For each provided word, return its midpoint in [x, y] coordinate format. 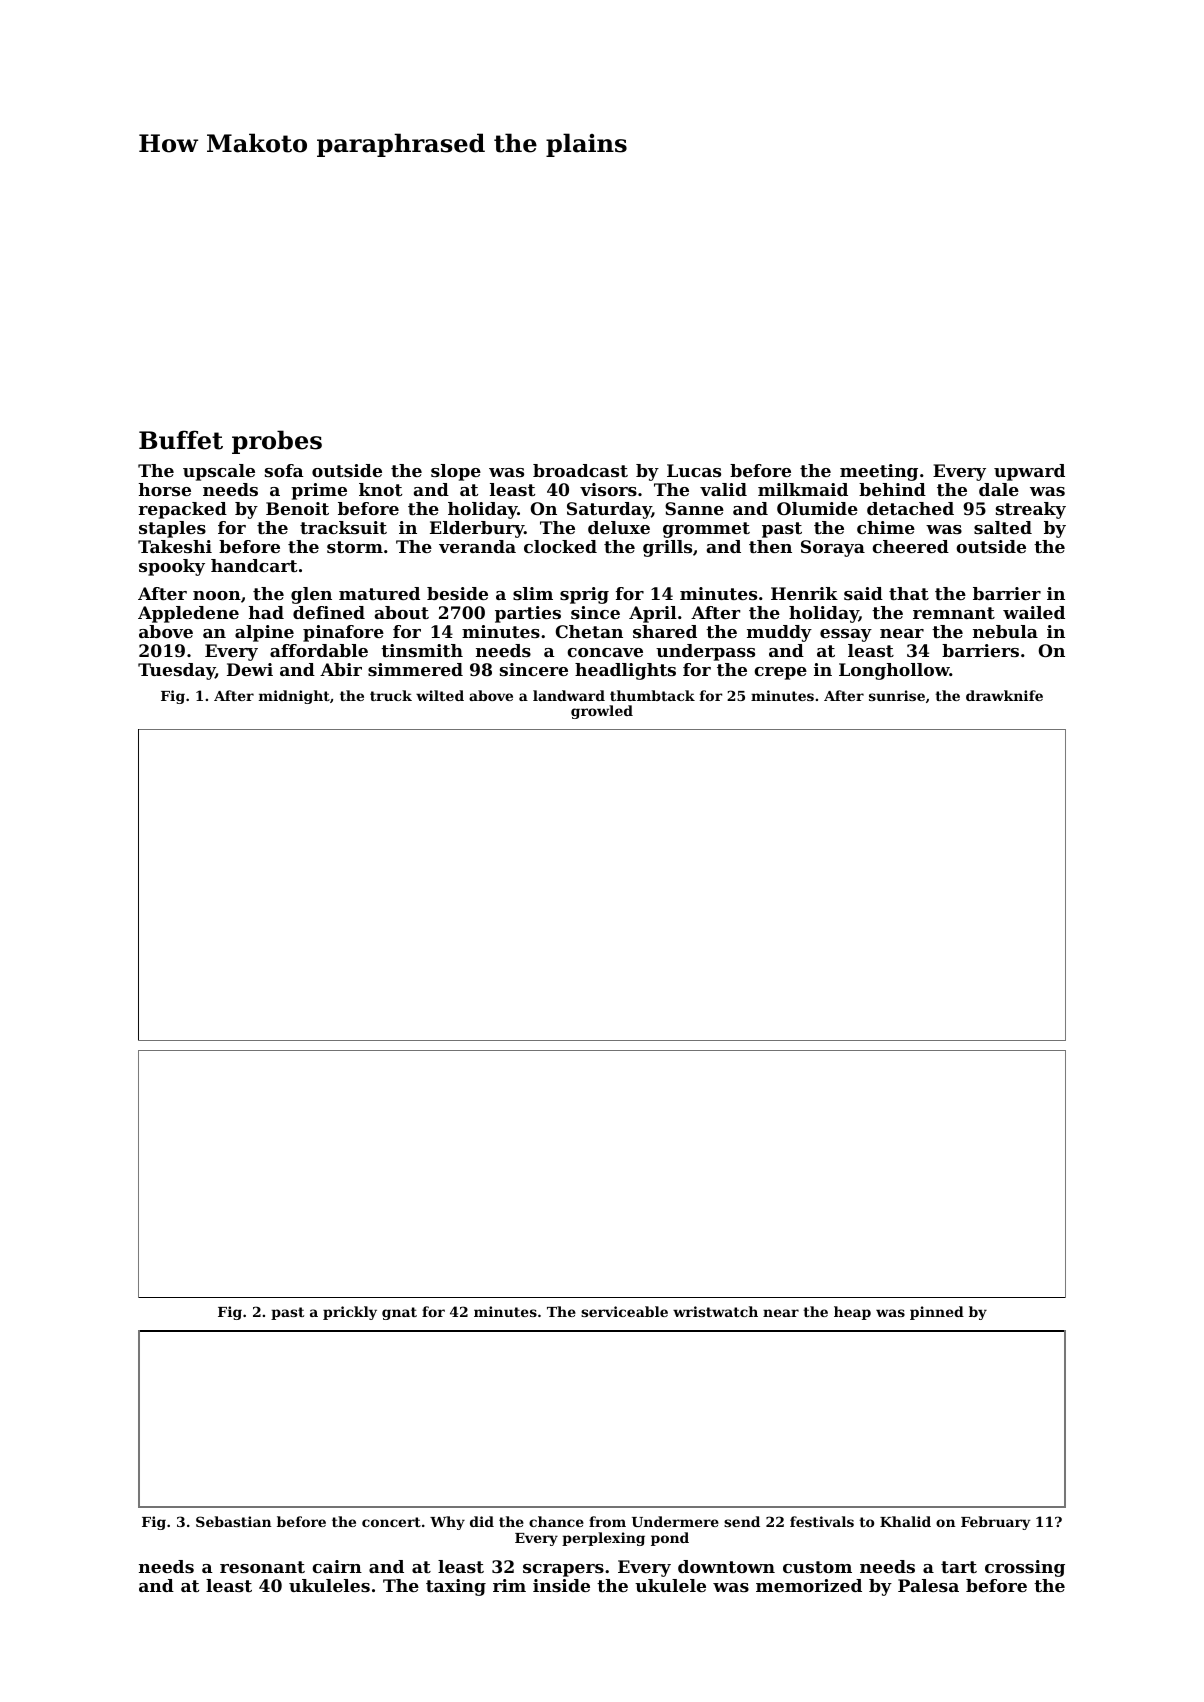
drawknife [1004, 695]
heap [852, 1313]
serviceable [624, 1311]
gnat [399, 1313]
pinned [937, 1313]
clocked [560, 546]
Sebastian [234, 1521]
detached [910, 508]
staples [172, 529]
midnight [294, 697]
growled [602, 712]
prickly [350, 1313]
